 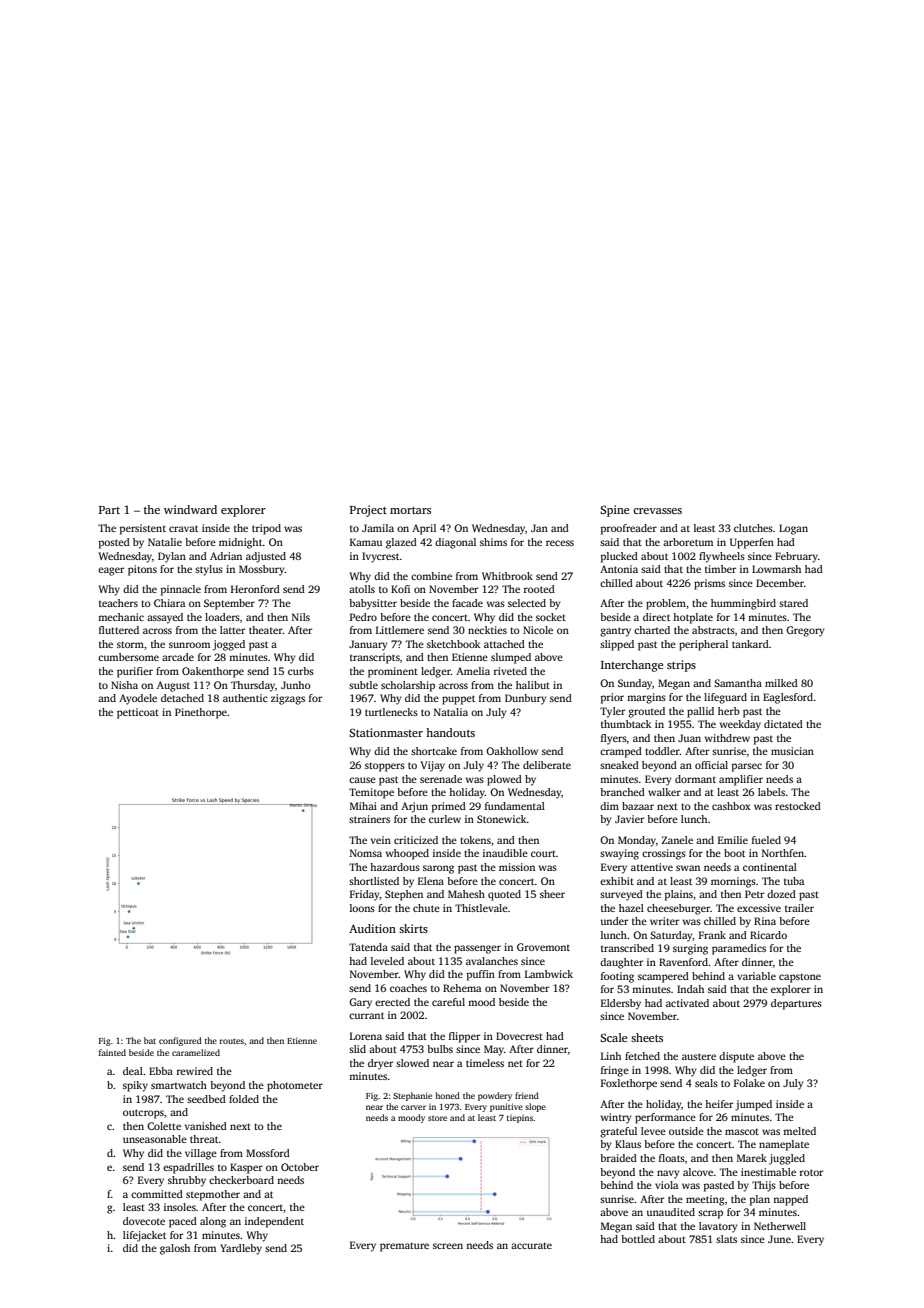 I want to click on toddler, so click(x=662, y=751).
